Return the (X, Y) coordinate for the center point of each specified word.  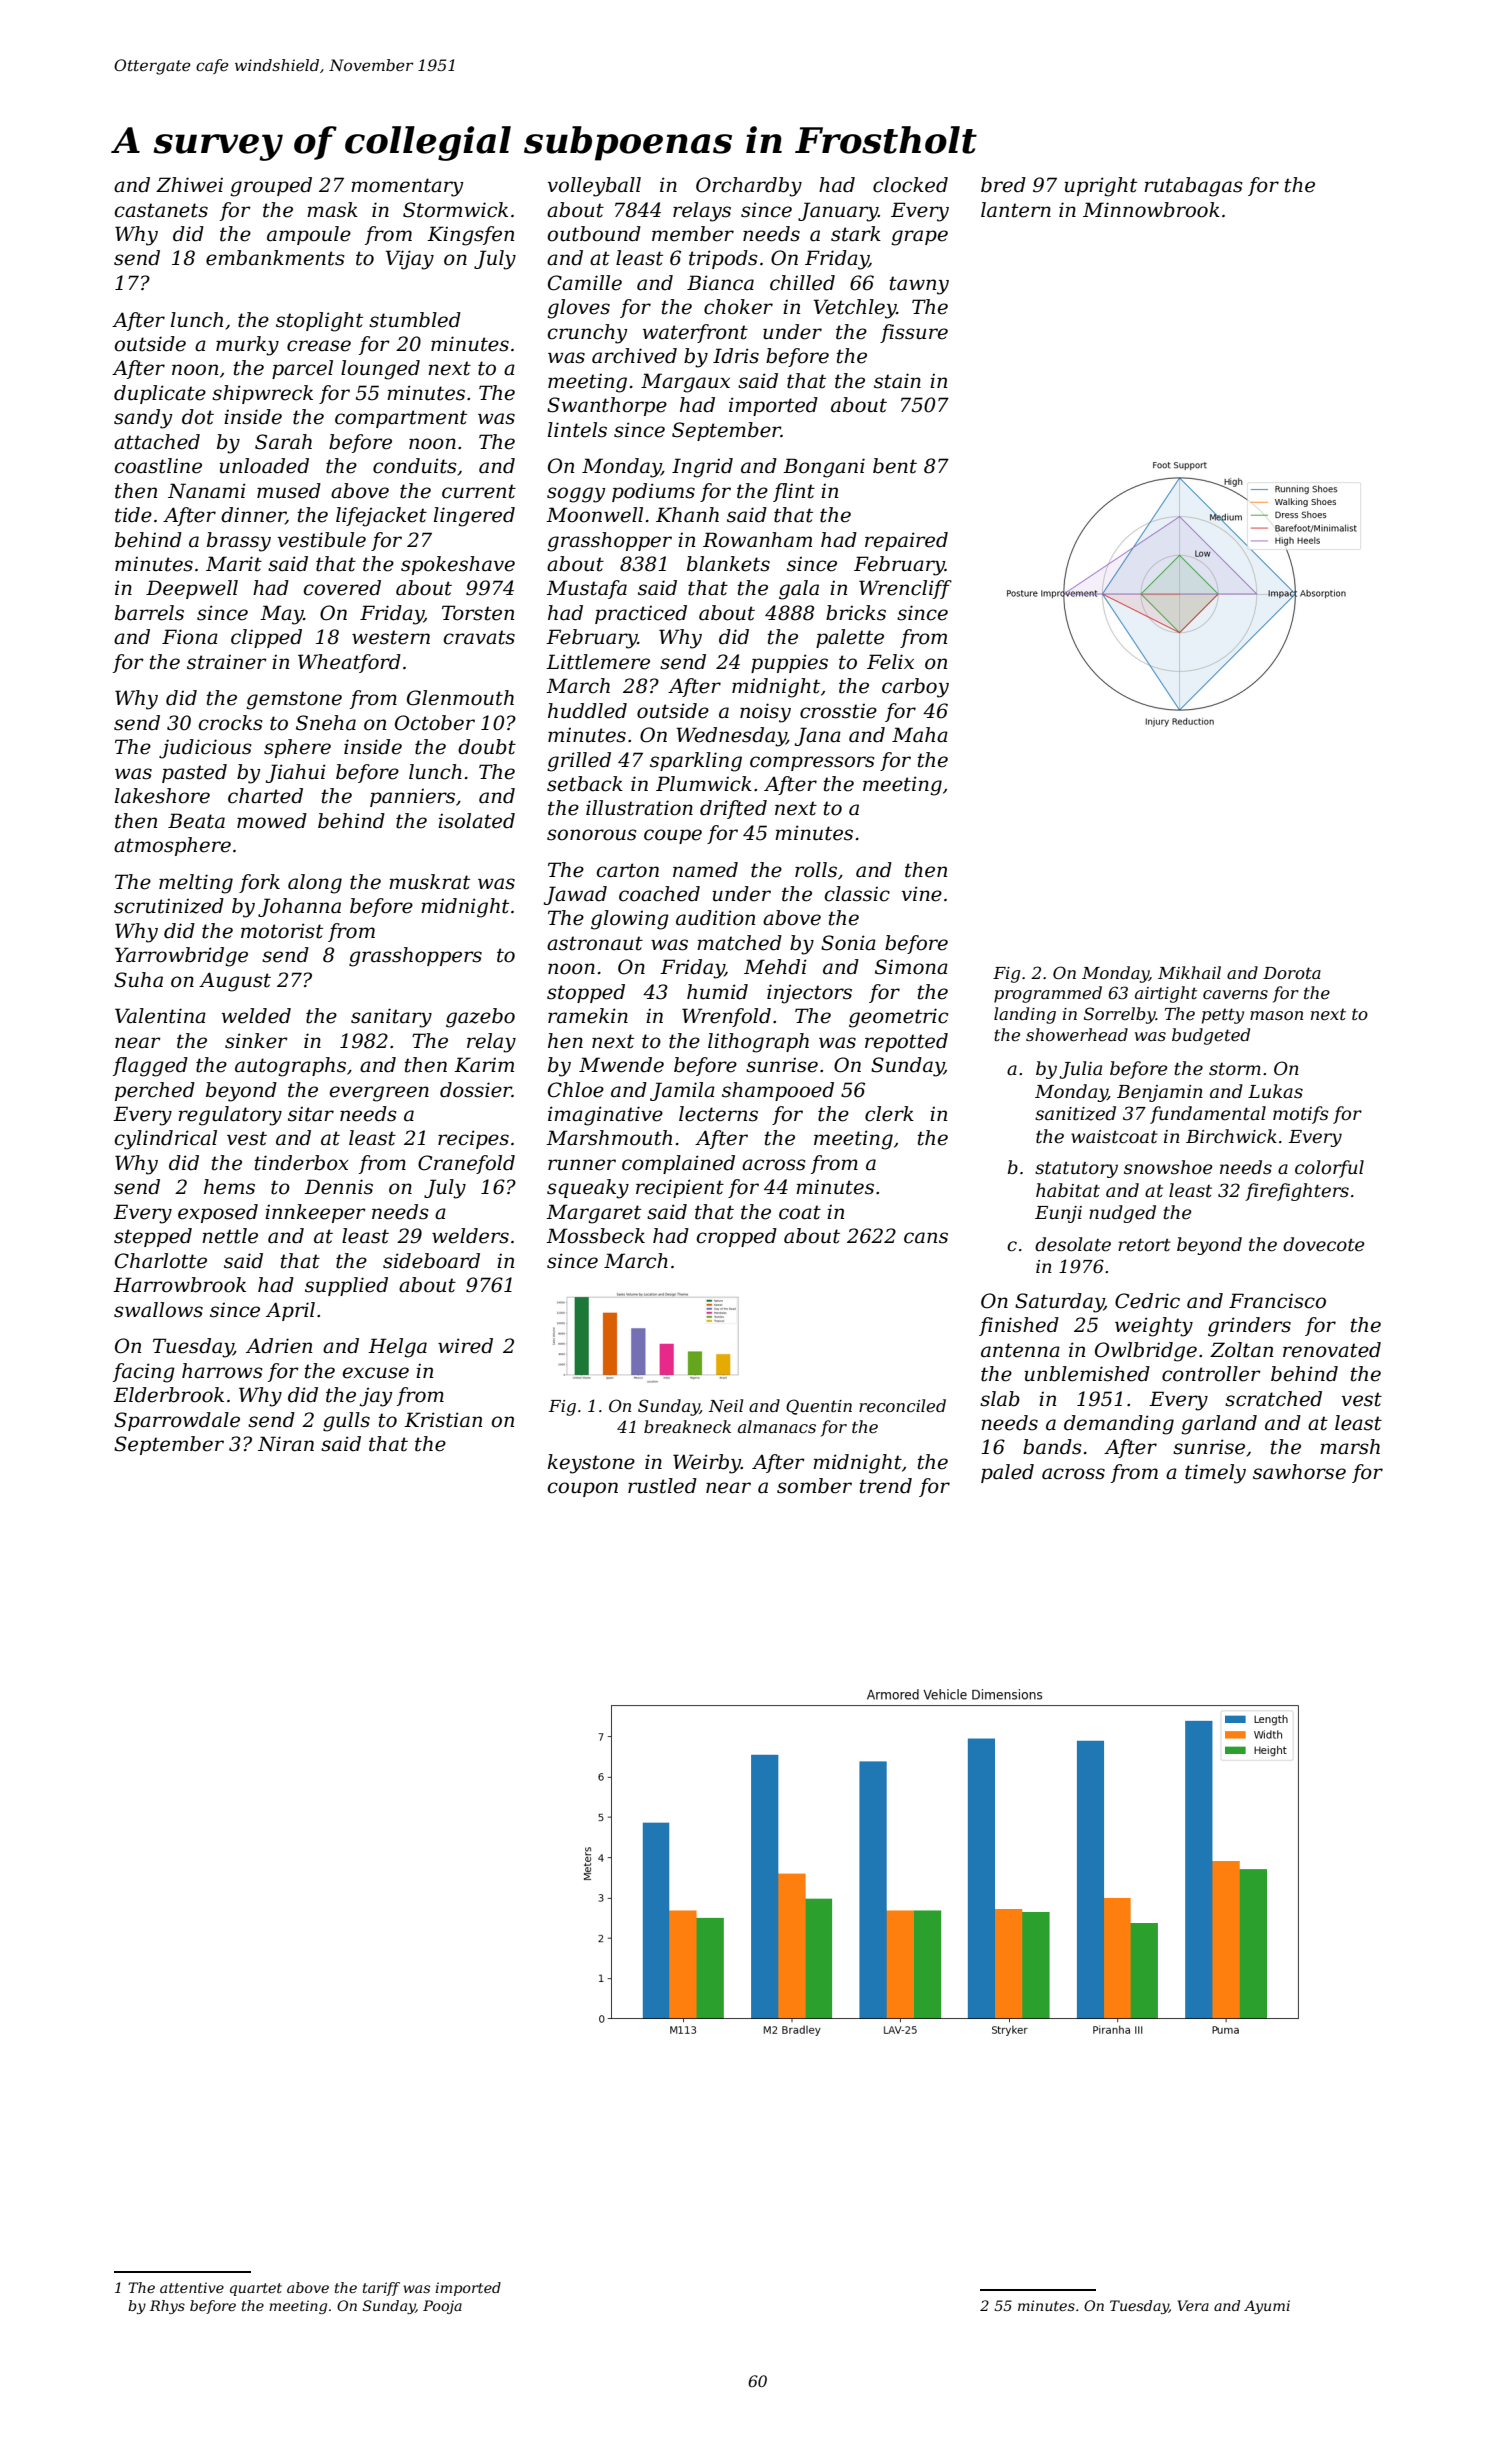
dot (198, 417)
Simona (911, 967)
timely (1215, 1474)
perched (155, 1091)
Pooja (442, 2307)
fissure (914, 333)
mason (1276, 1015)
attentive (192, 2287)
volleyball (594, 187)
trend (886, 1486)
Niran (286, 1444)
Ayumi (1267, 2307)
